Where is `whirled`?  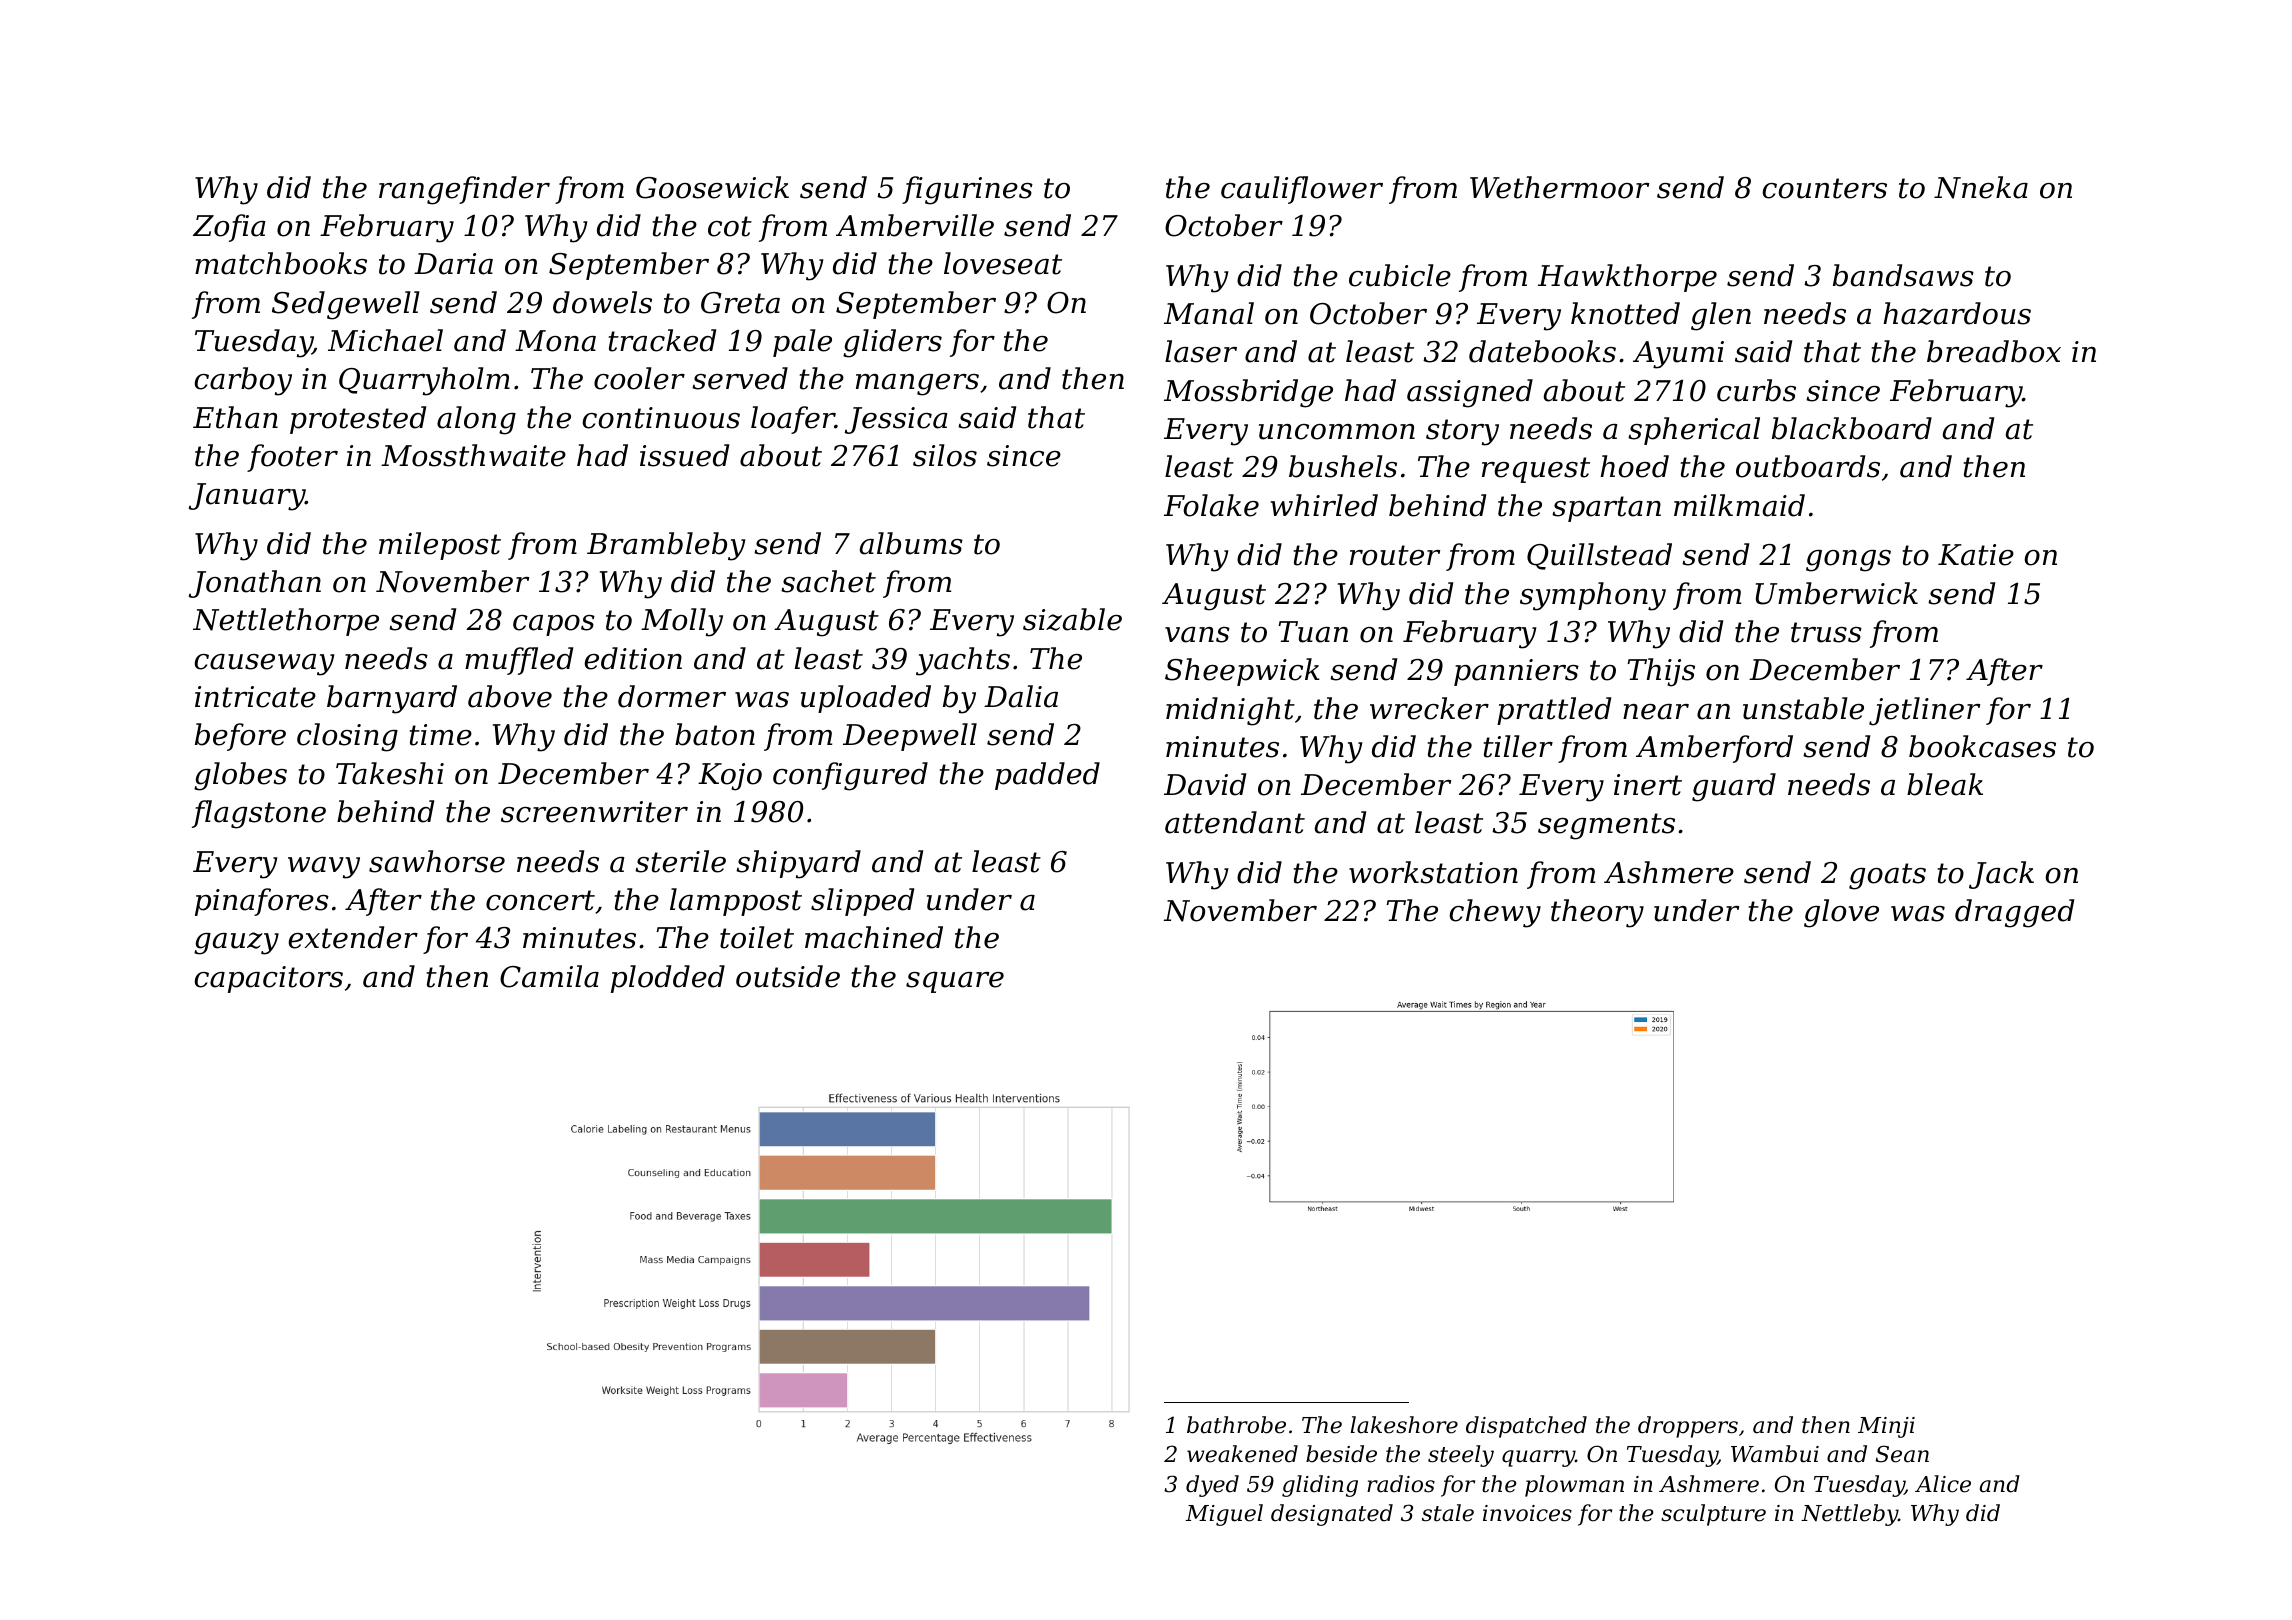
whirled is located at coordinates (1324, 505).
